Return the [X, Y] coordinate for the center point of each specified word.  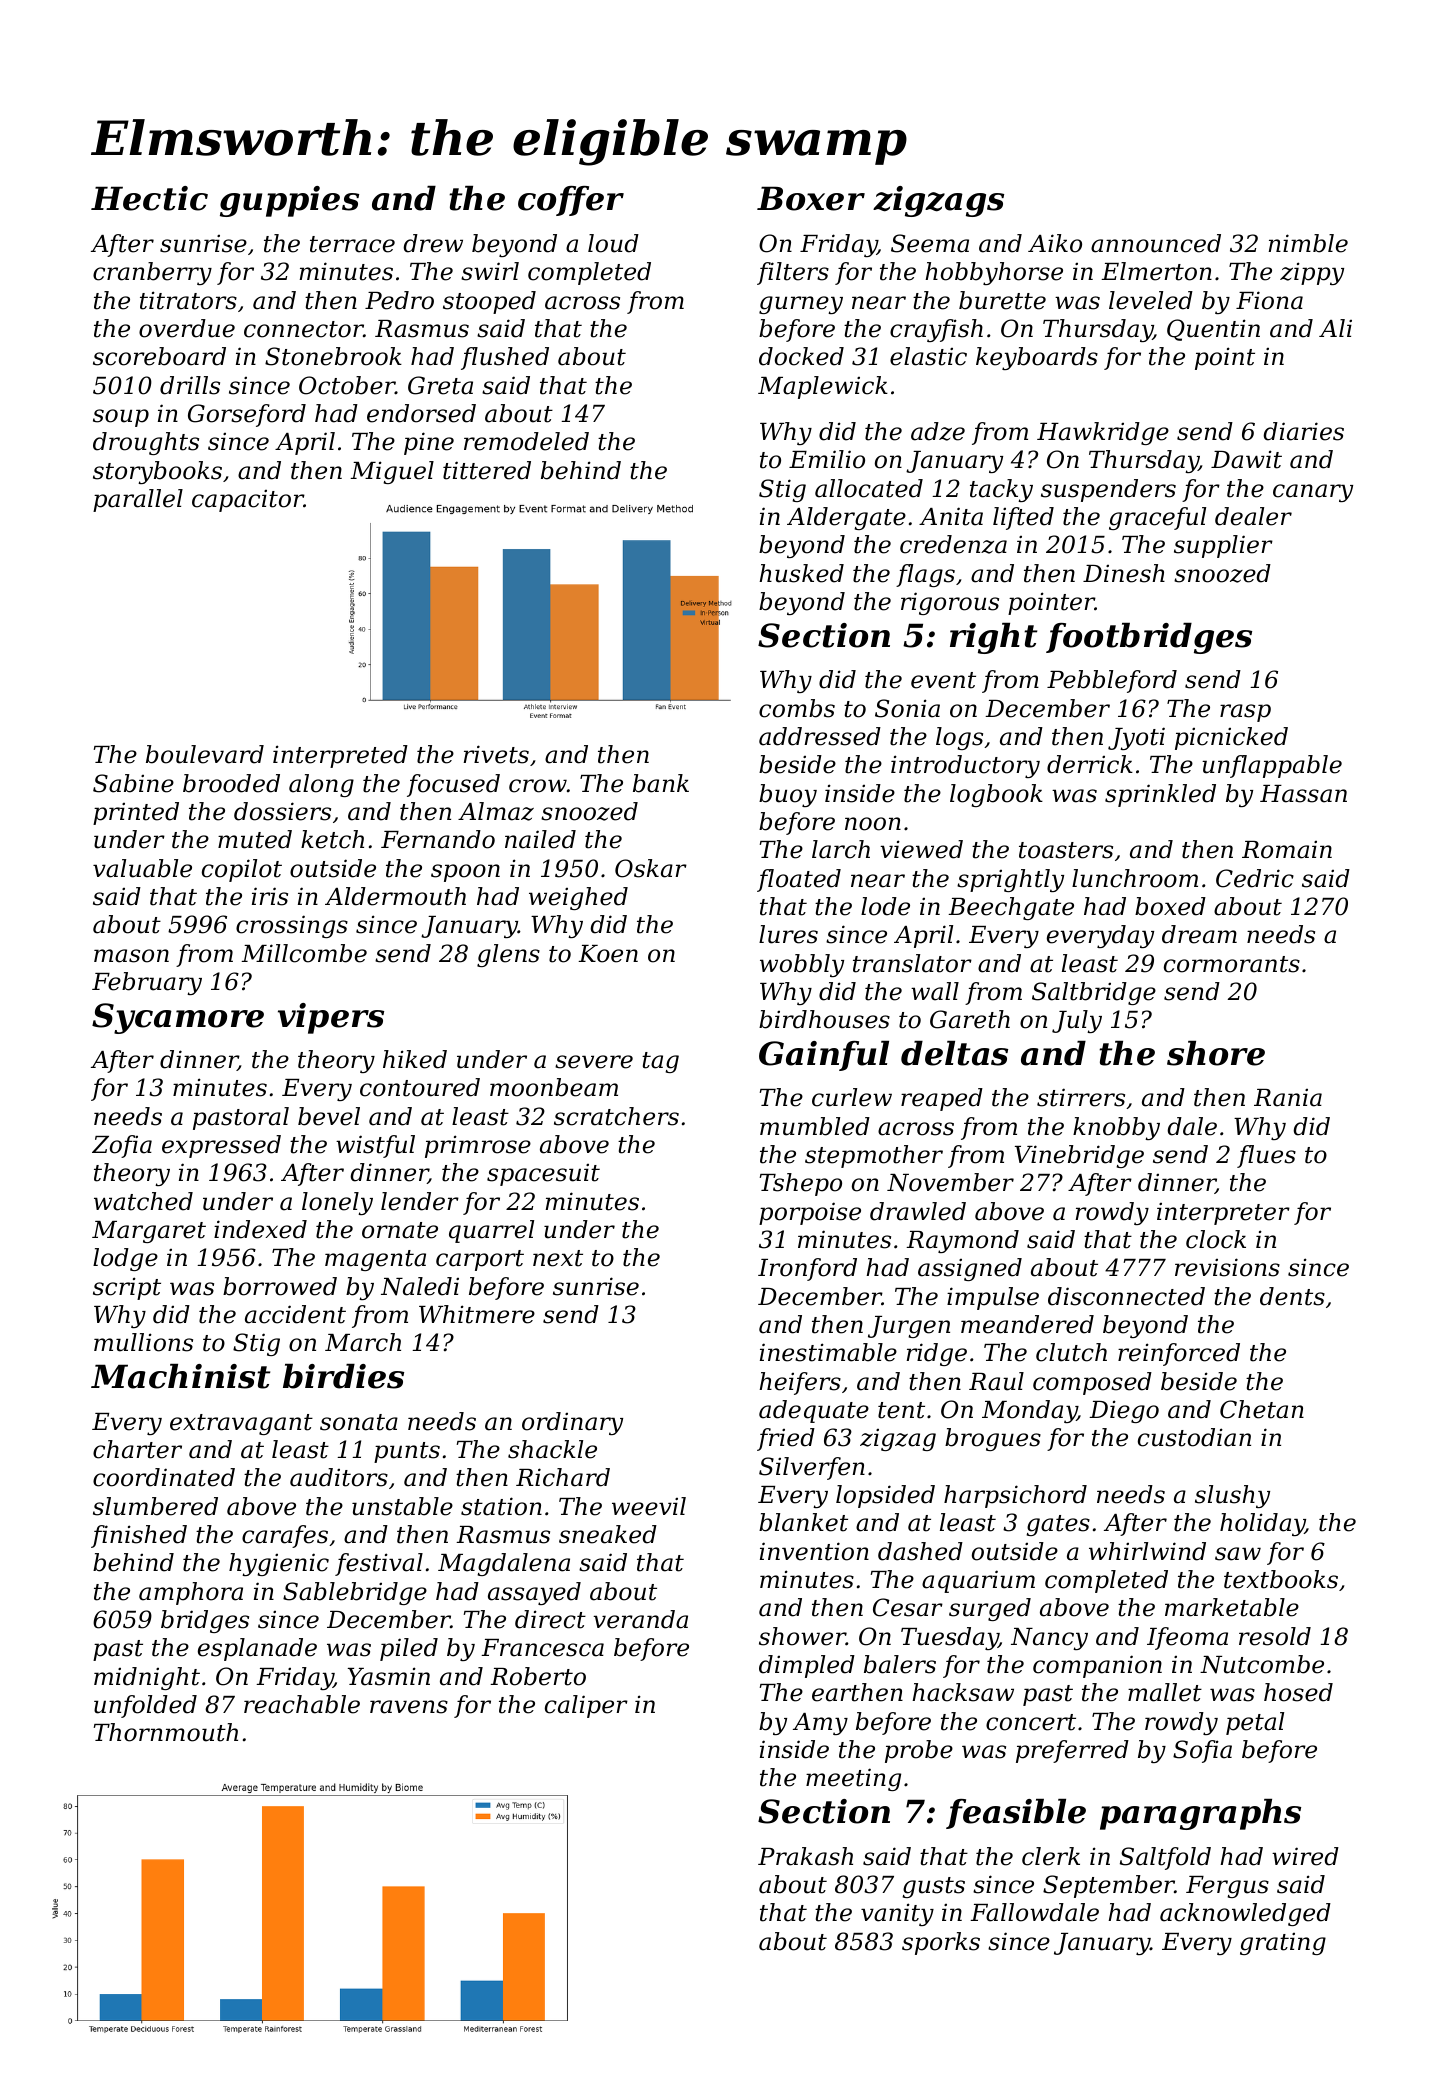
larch [841, 849]
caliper [586, 1706]
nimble [1308, 243]
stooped [489, 302]
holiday [1262, 1524]
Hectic [149, 198]
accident [295, 1314]
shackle [552, 1449]
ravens [409, 1707]
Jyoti [1136, 738]
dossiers [282, 811]
